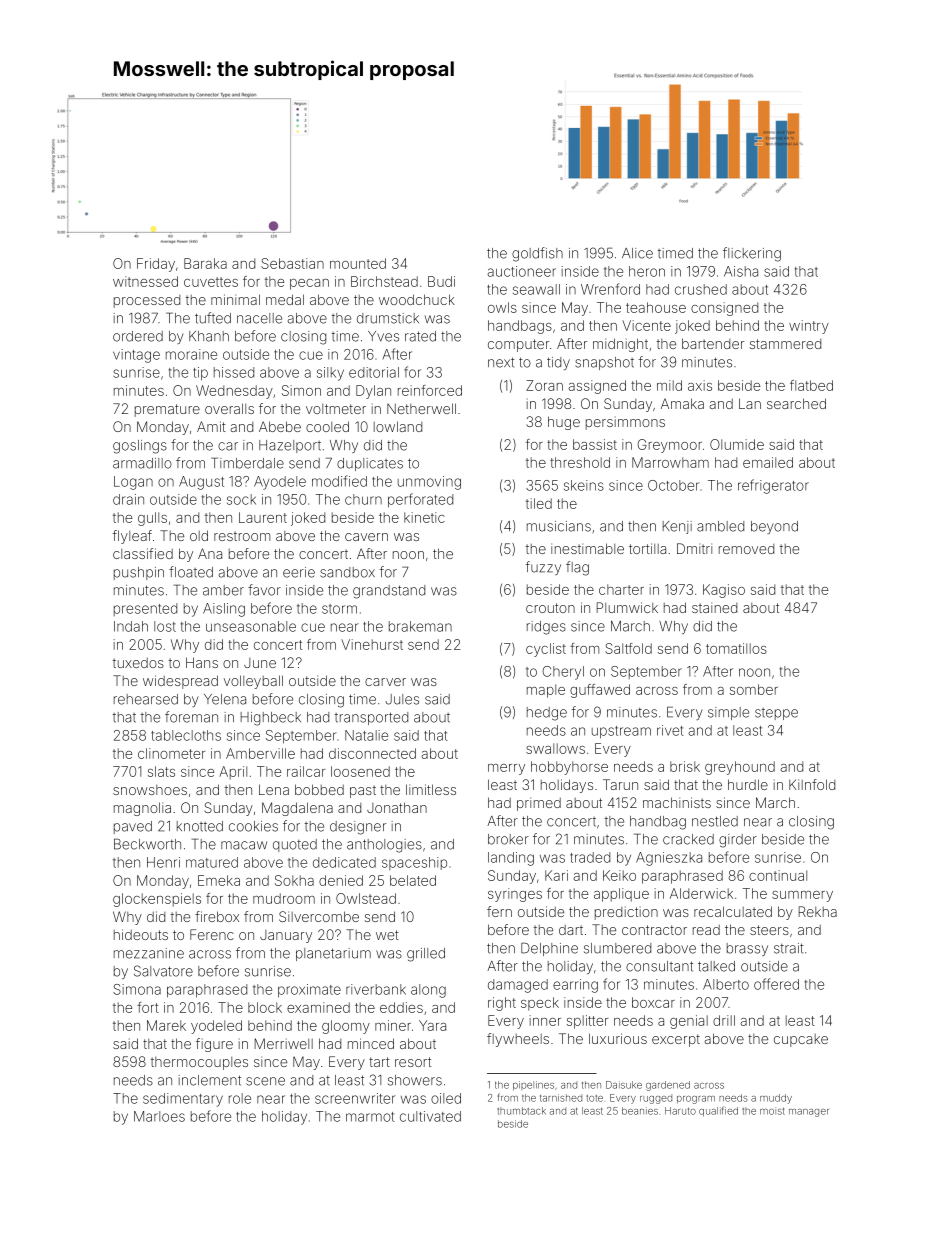 This screenshot has width=952, height=1233. What do you see at coordinates (647, 548) in the screenshot?
I see `tortilla` at bounding box center [647, 548].
